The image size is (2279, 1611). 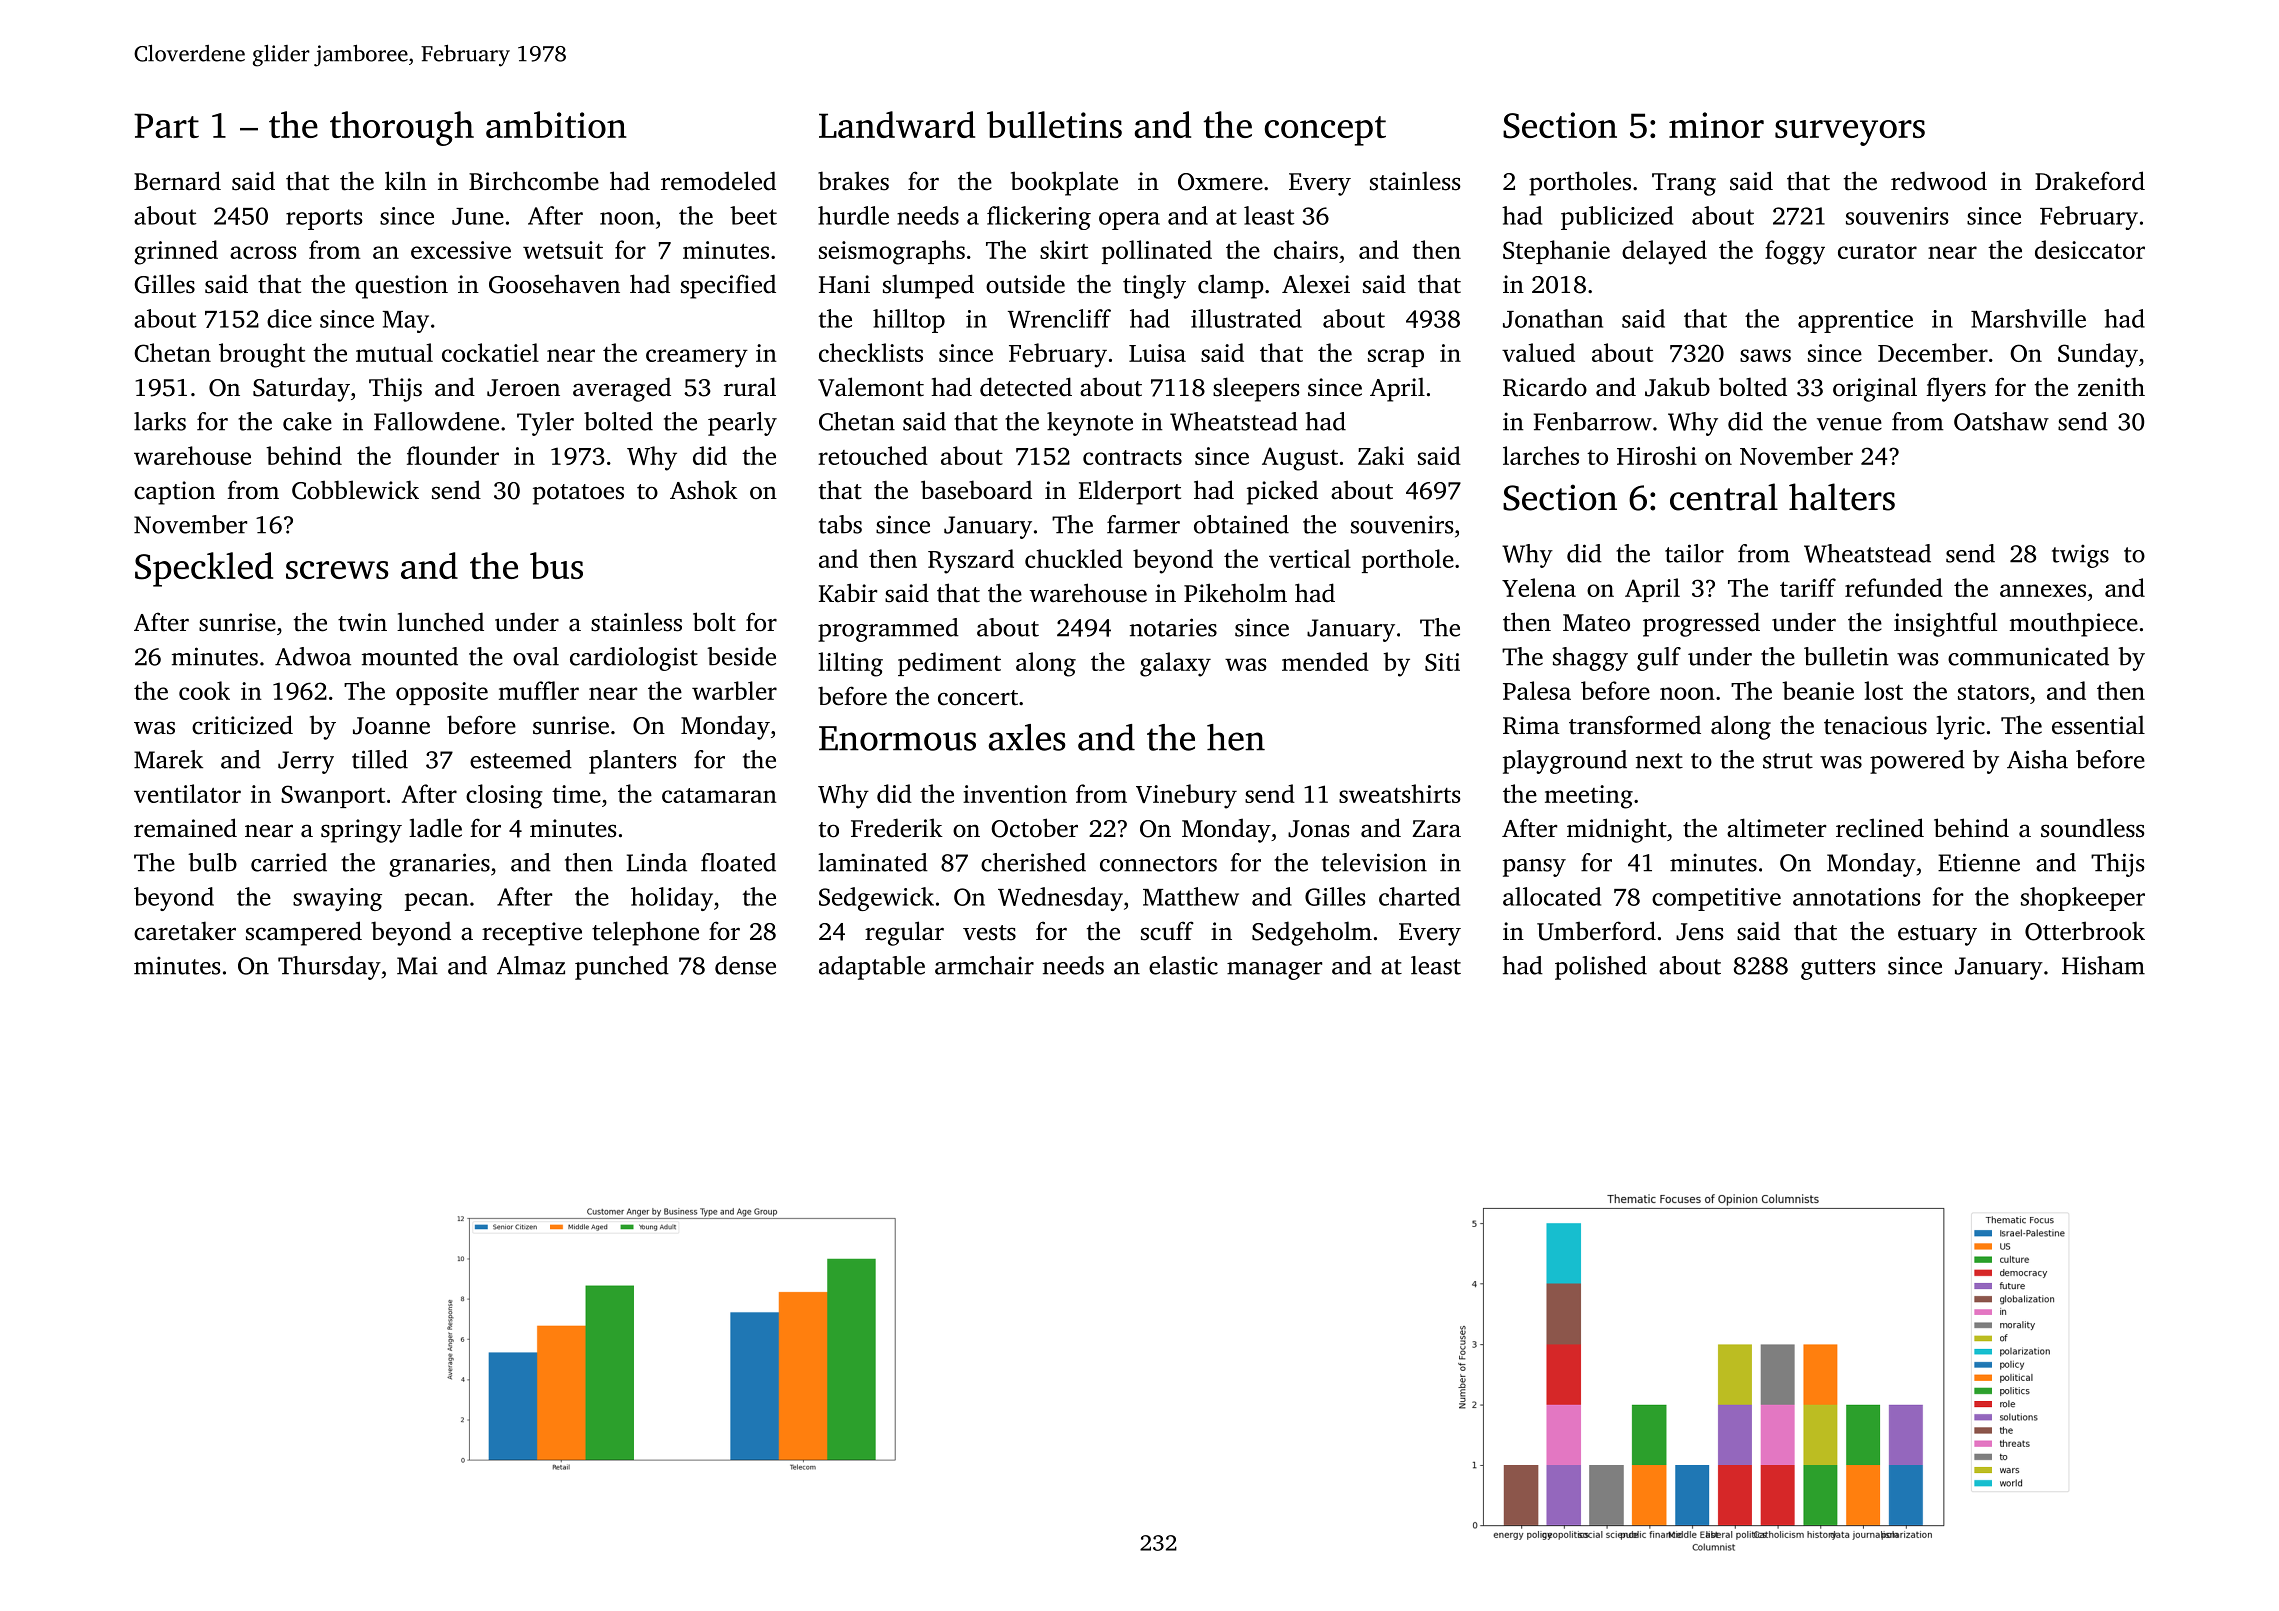 I want to click on ambition, so click(x=556, y=124).
